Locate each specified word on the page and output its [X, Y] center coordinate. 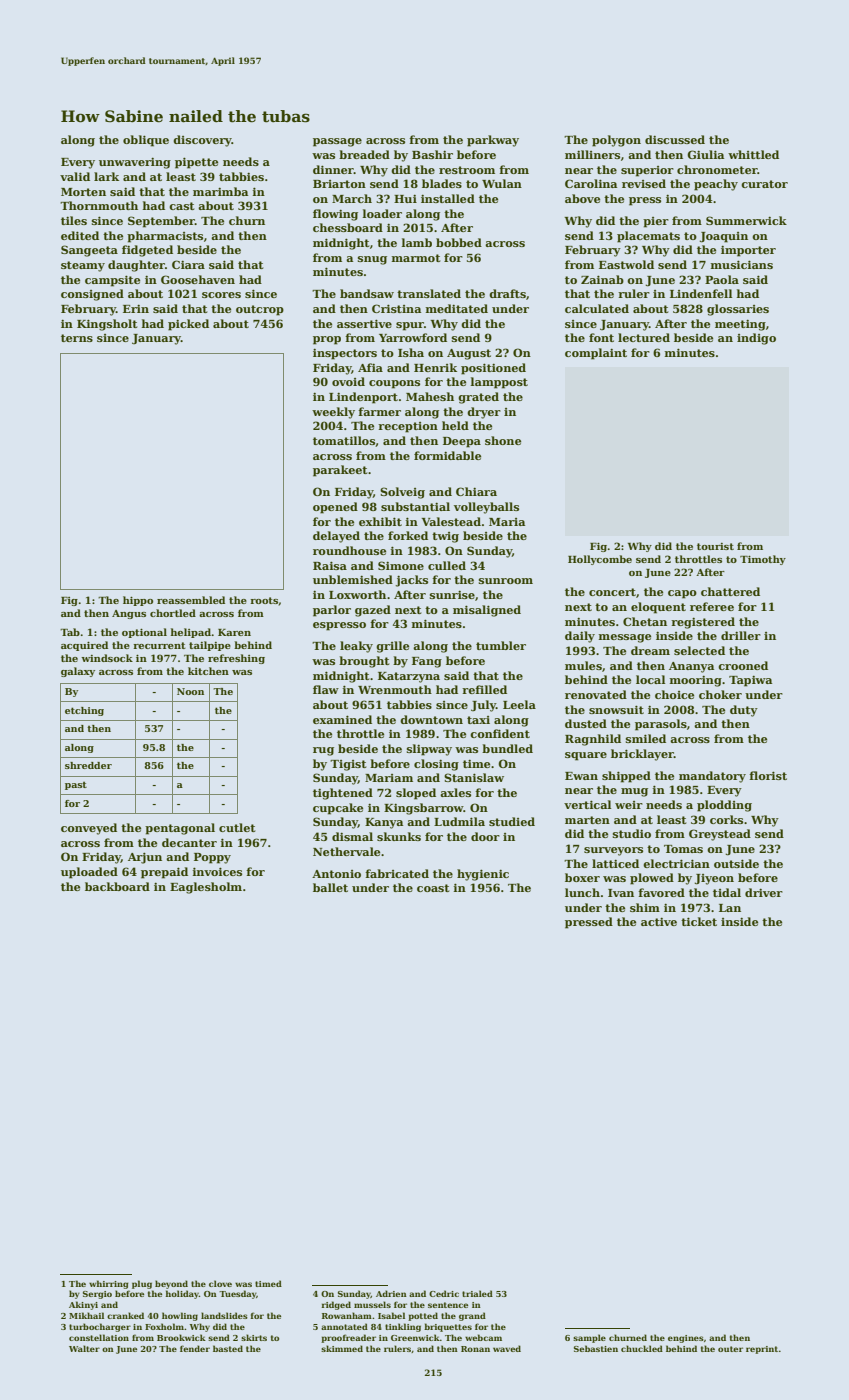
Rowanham [347, 1315]
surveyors [613, 851]
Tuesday [237, 1294]
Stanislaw [474, 777]
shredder [88, 765]
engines [686, 1339]
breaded [364, 154]
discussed [675, 139]
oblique [146, 141]
